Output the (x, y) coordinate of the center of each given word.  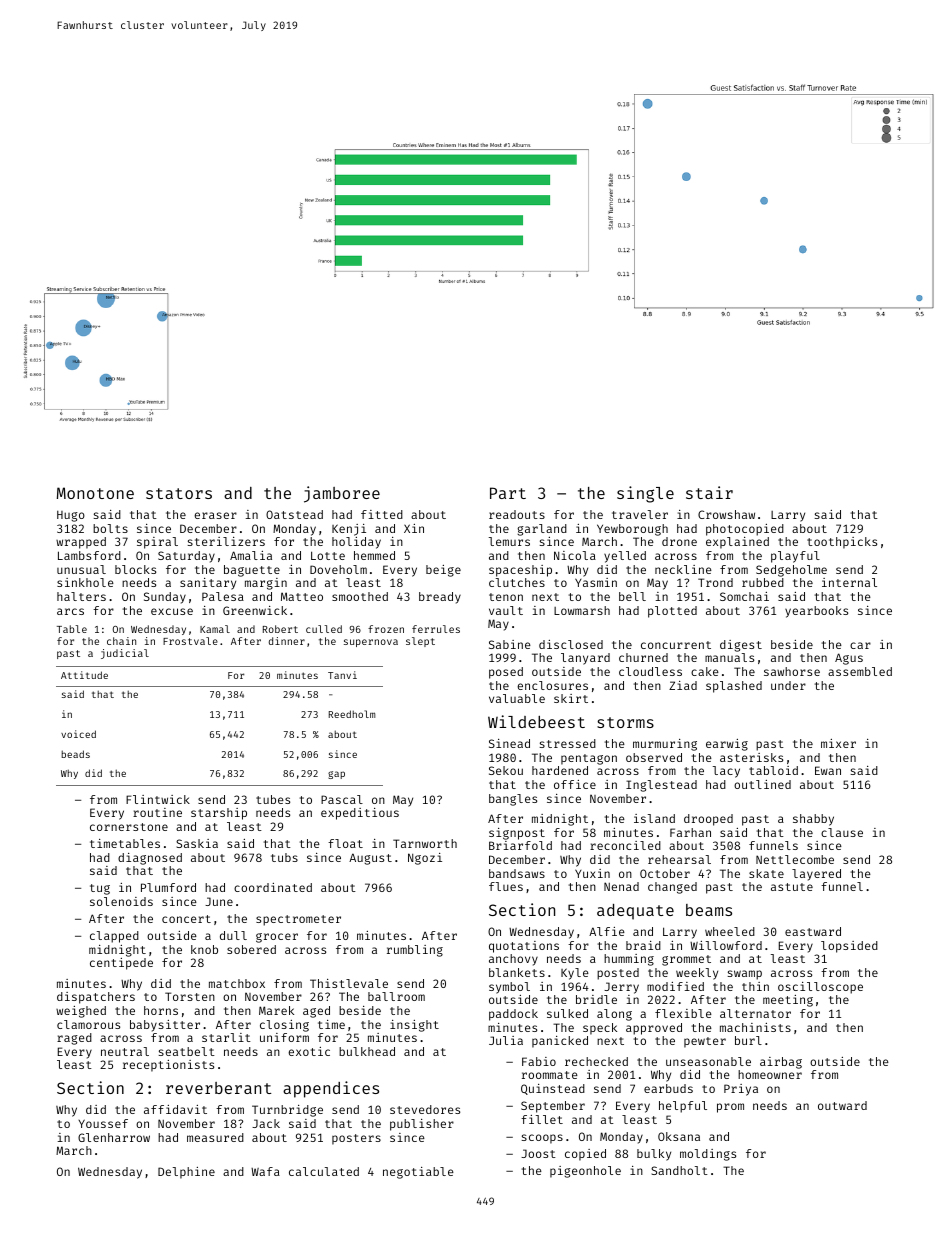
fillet (542, 1119)
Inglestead (661, 786)
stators (179, 493)
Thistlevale (349, 983)
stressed (568, 743)
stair (709, 492)
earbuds (668, 1088)
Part (508, 493)
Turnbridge (287, 1111)
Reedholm (352, 714)
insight (414, 1026)
